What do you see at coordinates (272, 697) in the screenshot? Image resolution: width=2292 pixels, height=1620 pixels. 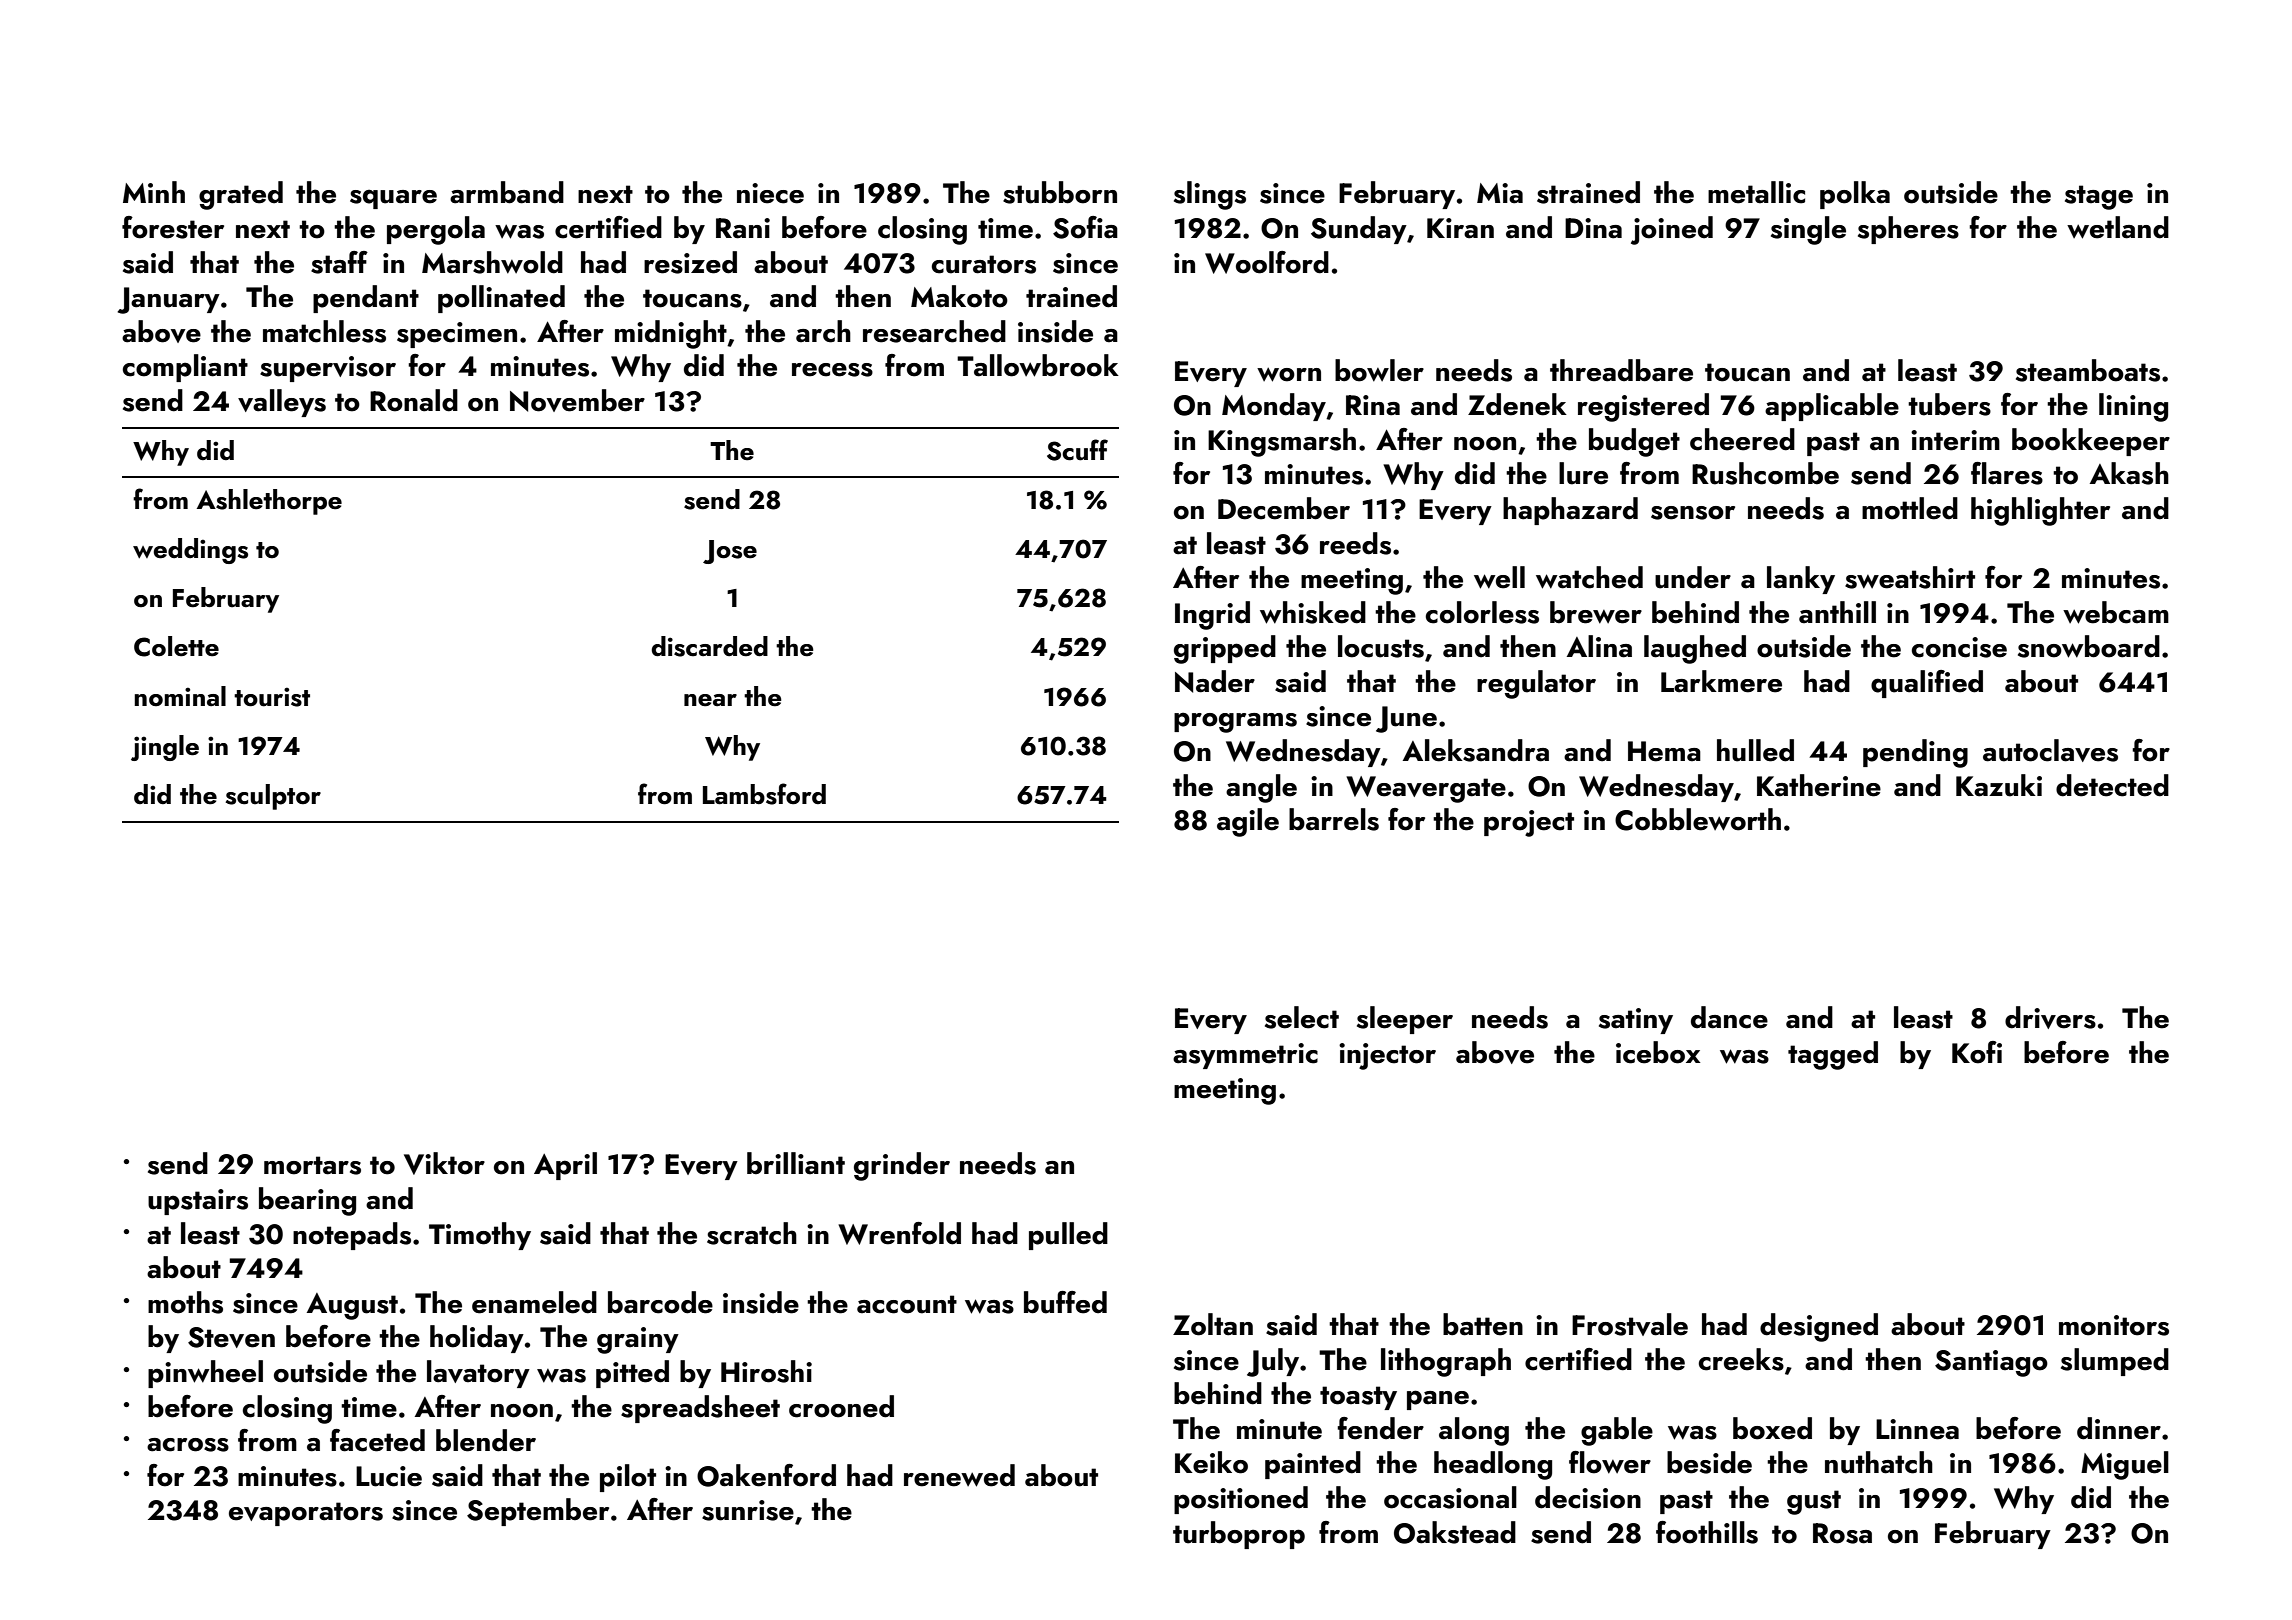 I see `tourist` at bounding box center [272, 697].
